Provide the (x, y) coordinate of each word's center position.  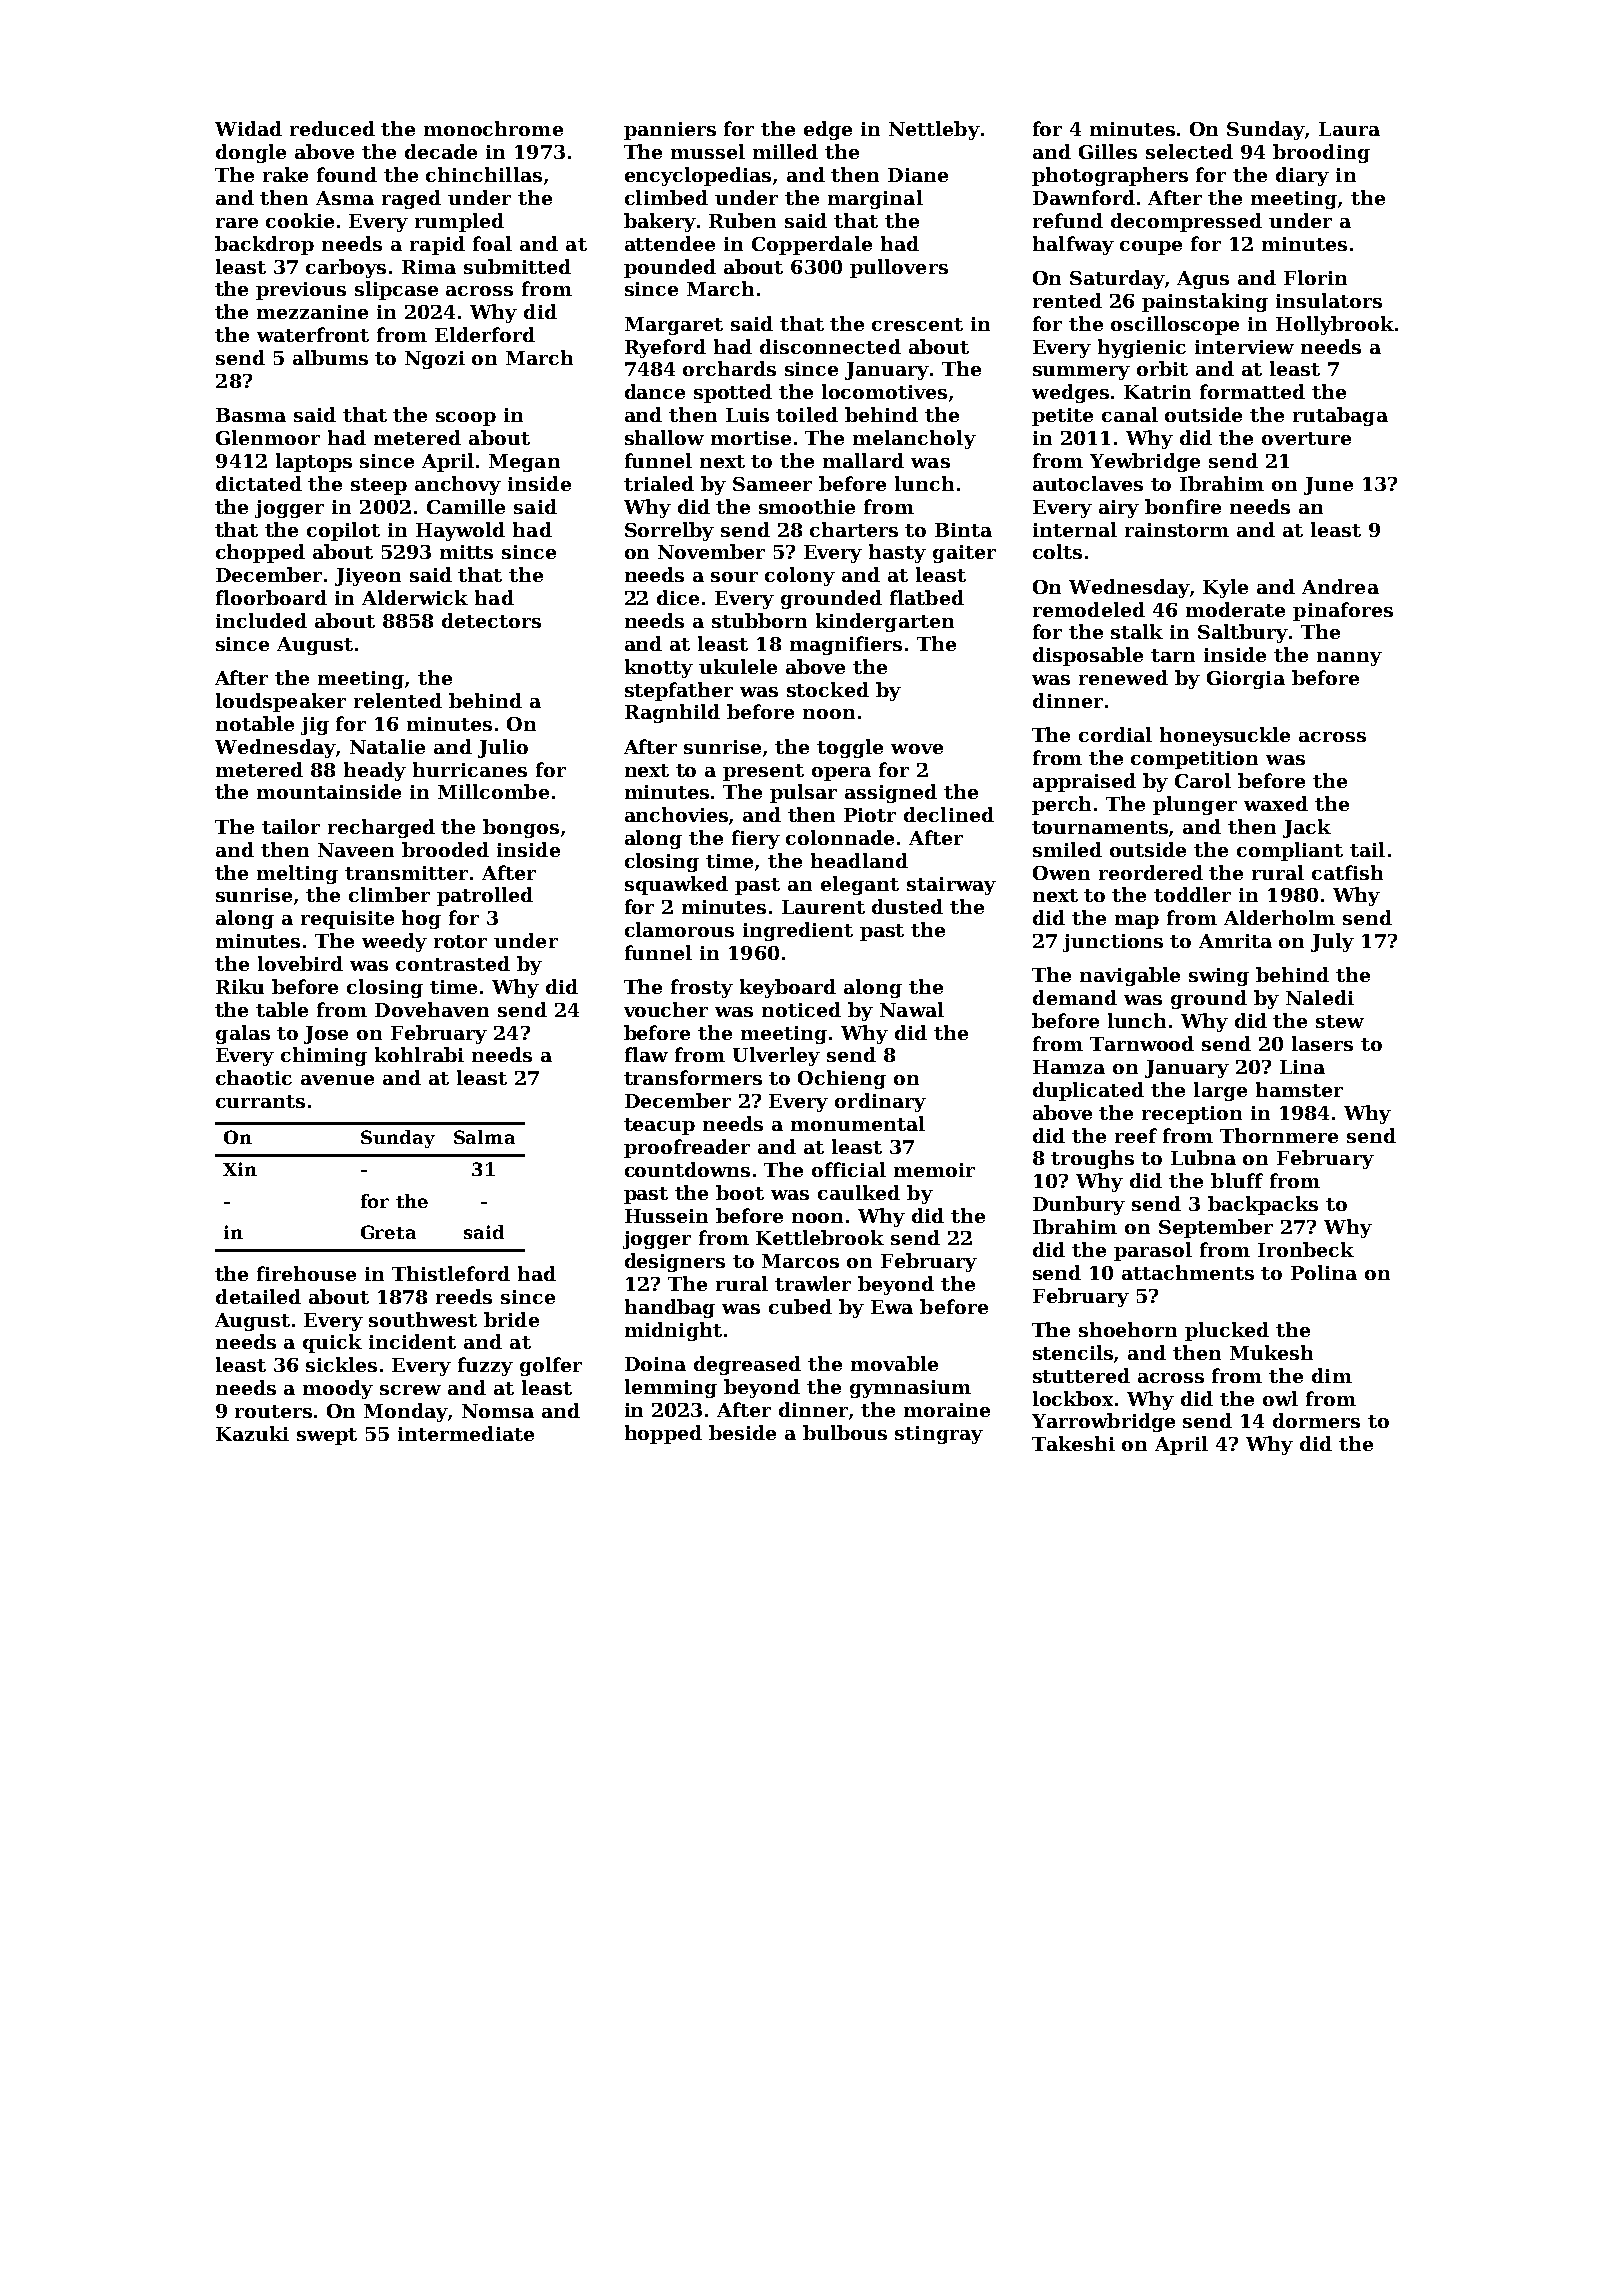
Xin (240, 1169)
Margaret (674, 326)
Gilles (1108, 151)
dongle (251, 153)
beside (742, 1432)
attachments (1188, 1272)
